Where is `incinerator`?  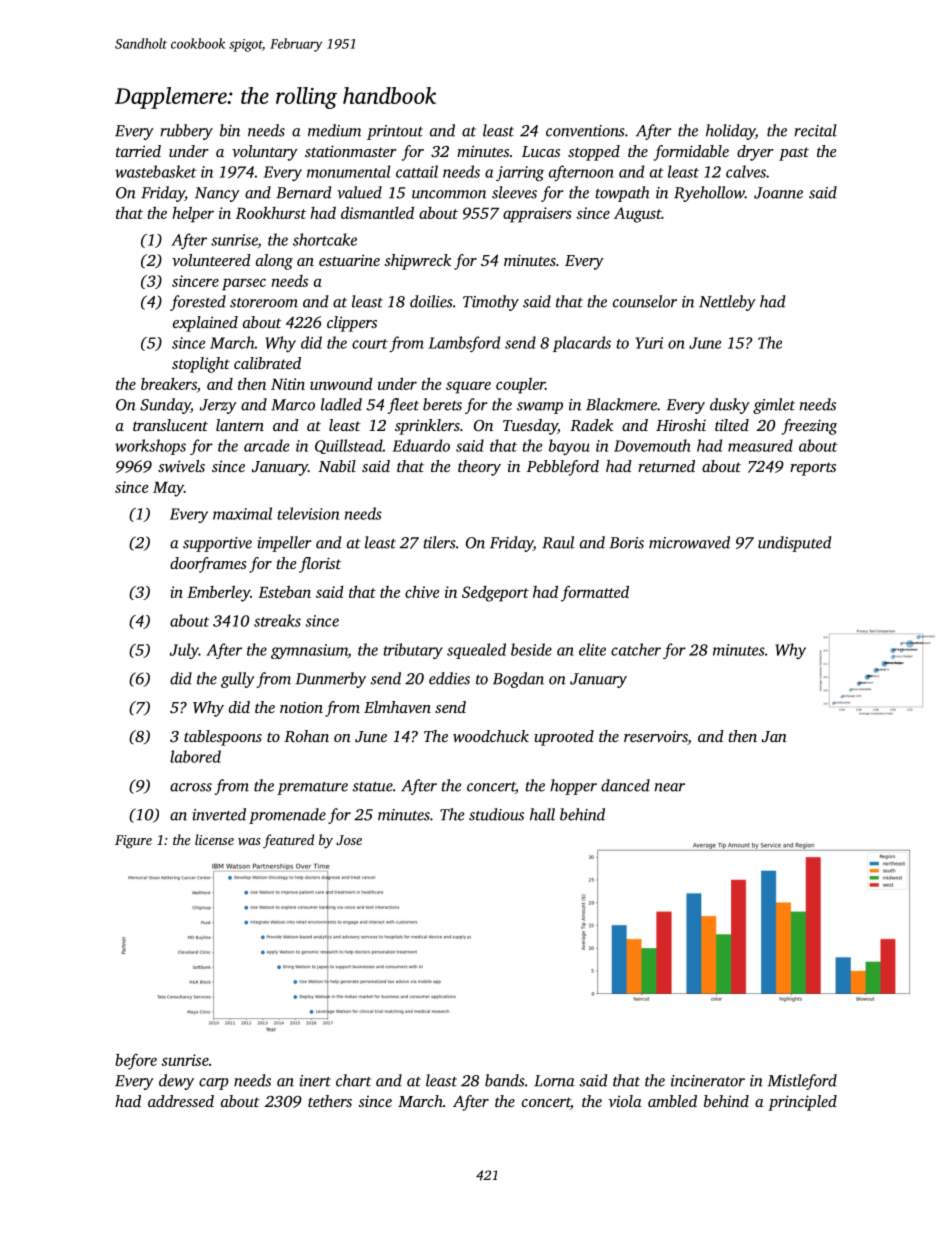 incinerator is located at coordinates (708, 1081).
